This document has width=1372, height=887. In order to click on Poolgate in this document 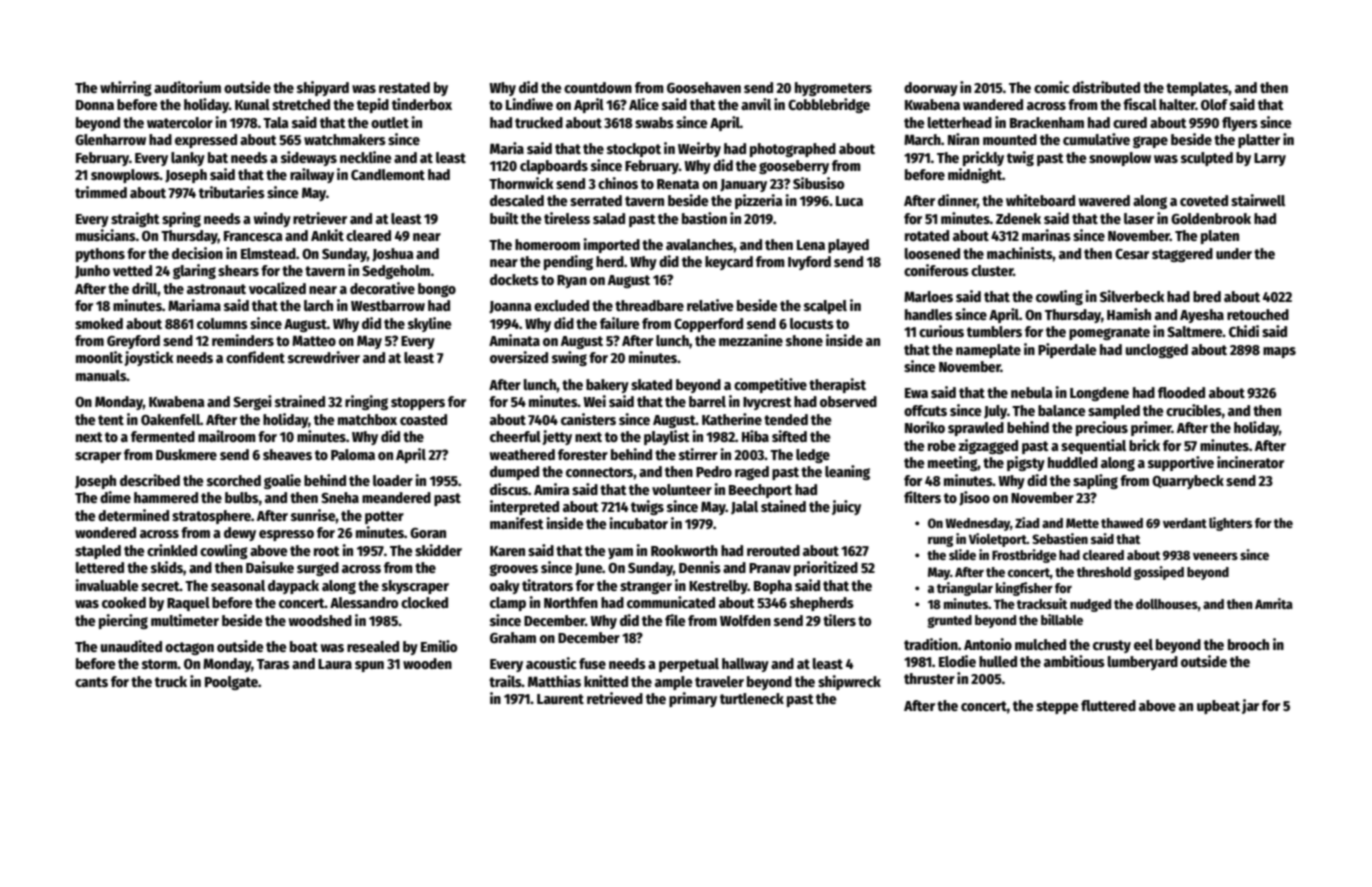, I will do `click(231, 683)`.
